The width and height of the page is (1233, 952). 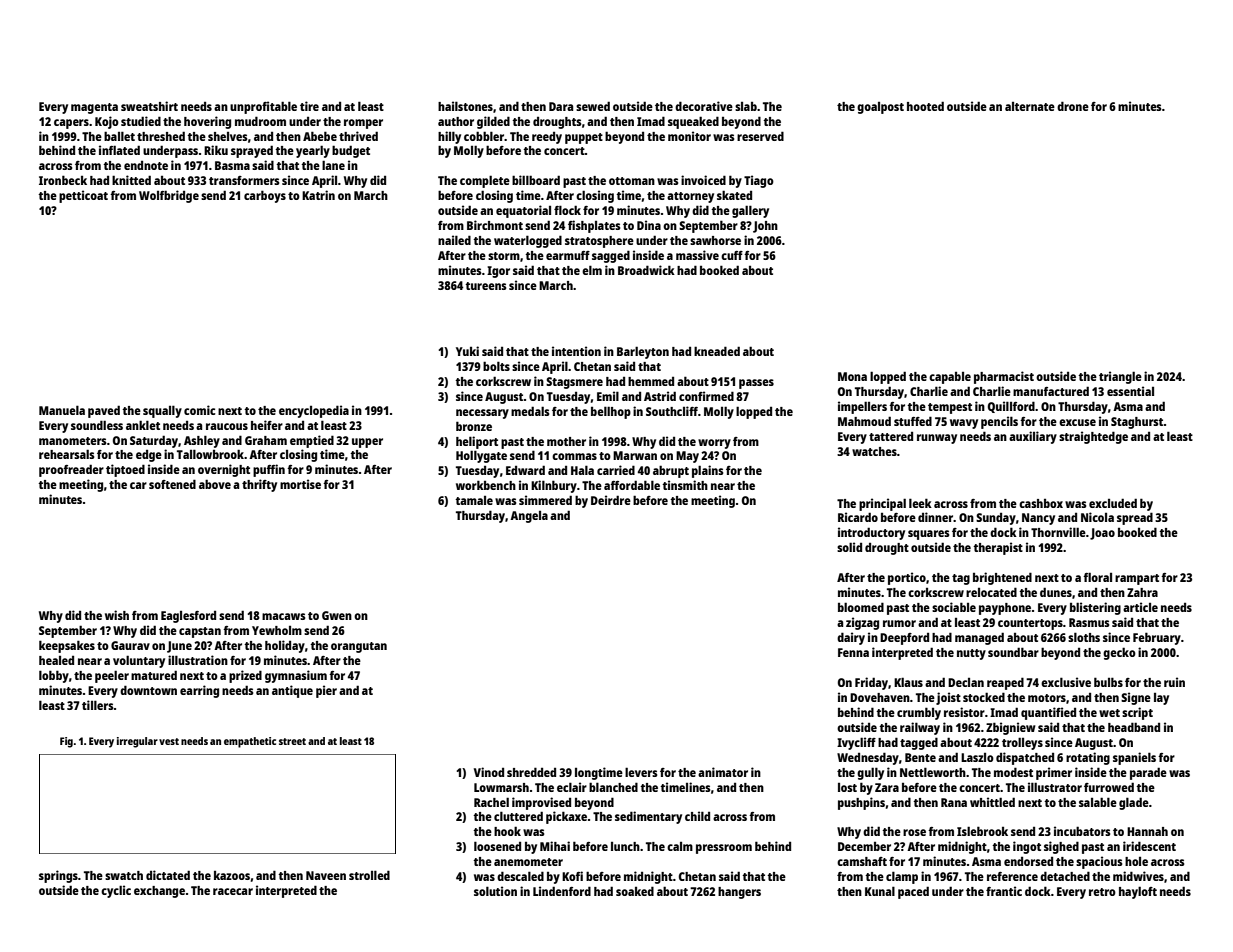 I want to click on lay, so click(x=1161, y=699).
